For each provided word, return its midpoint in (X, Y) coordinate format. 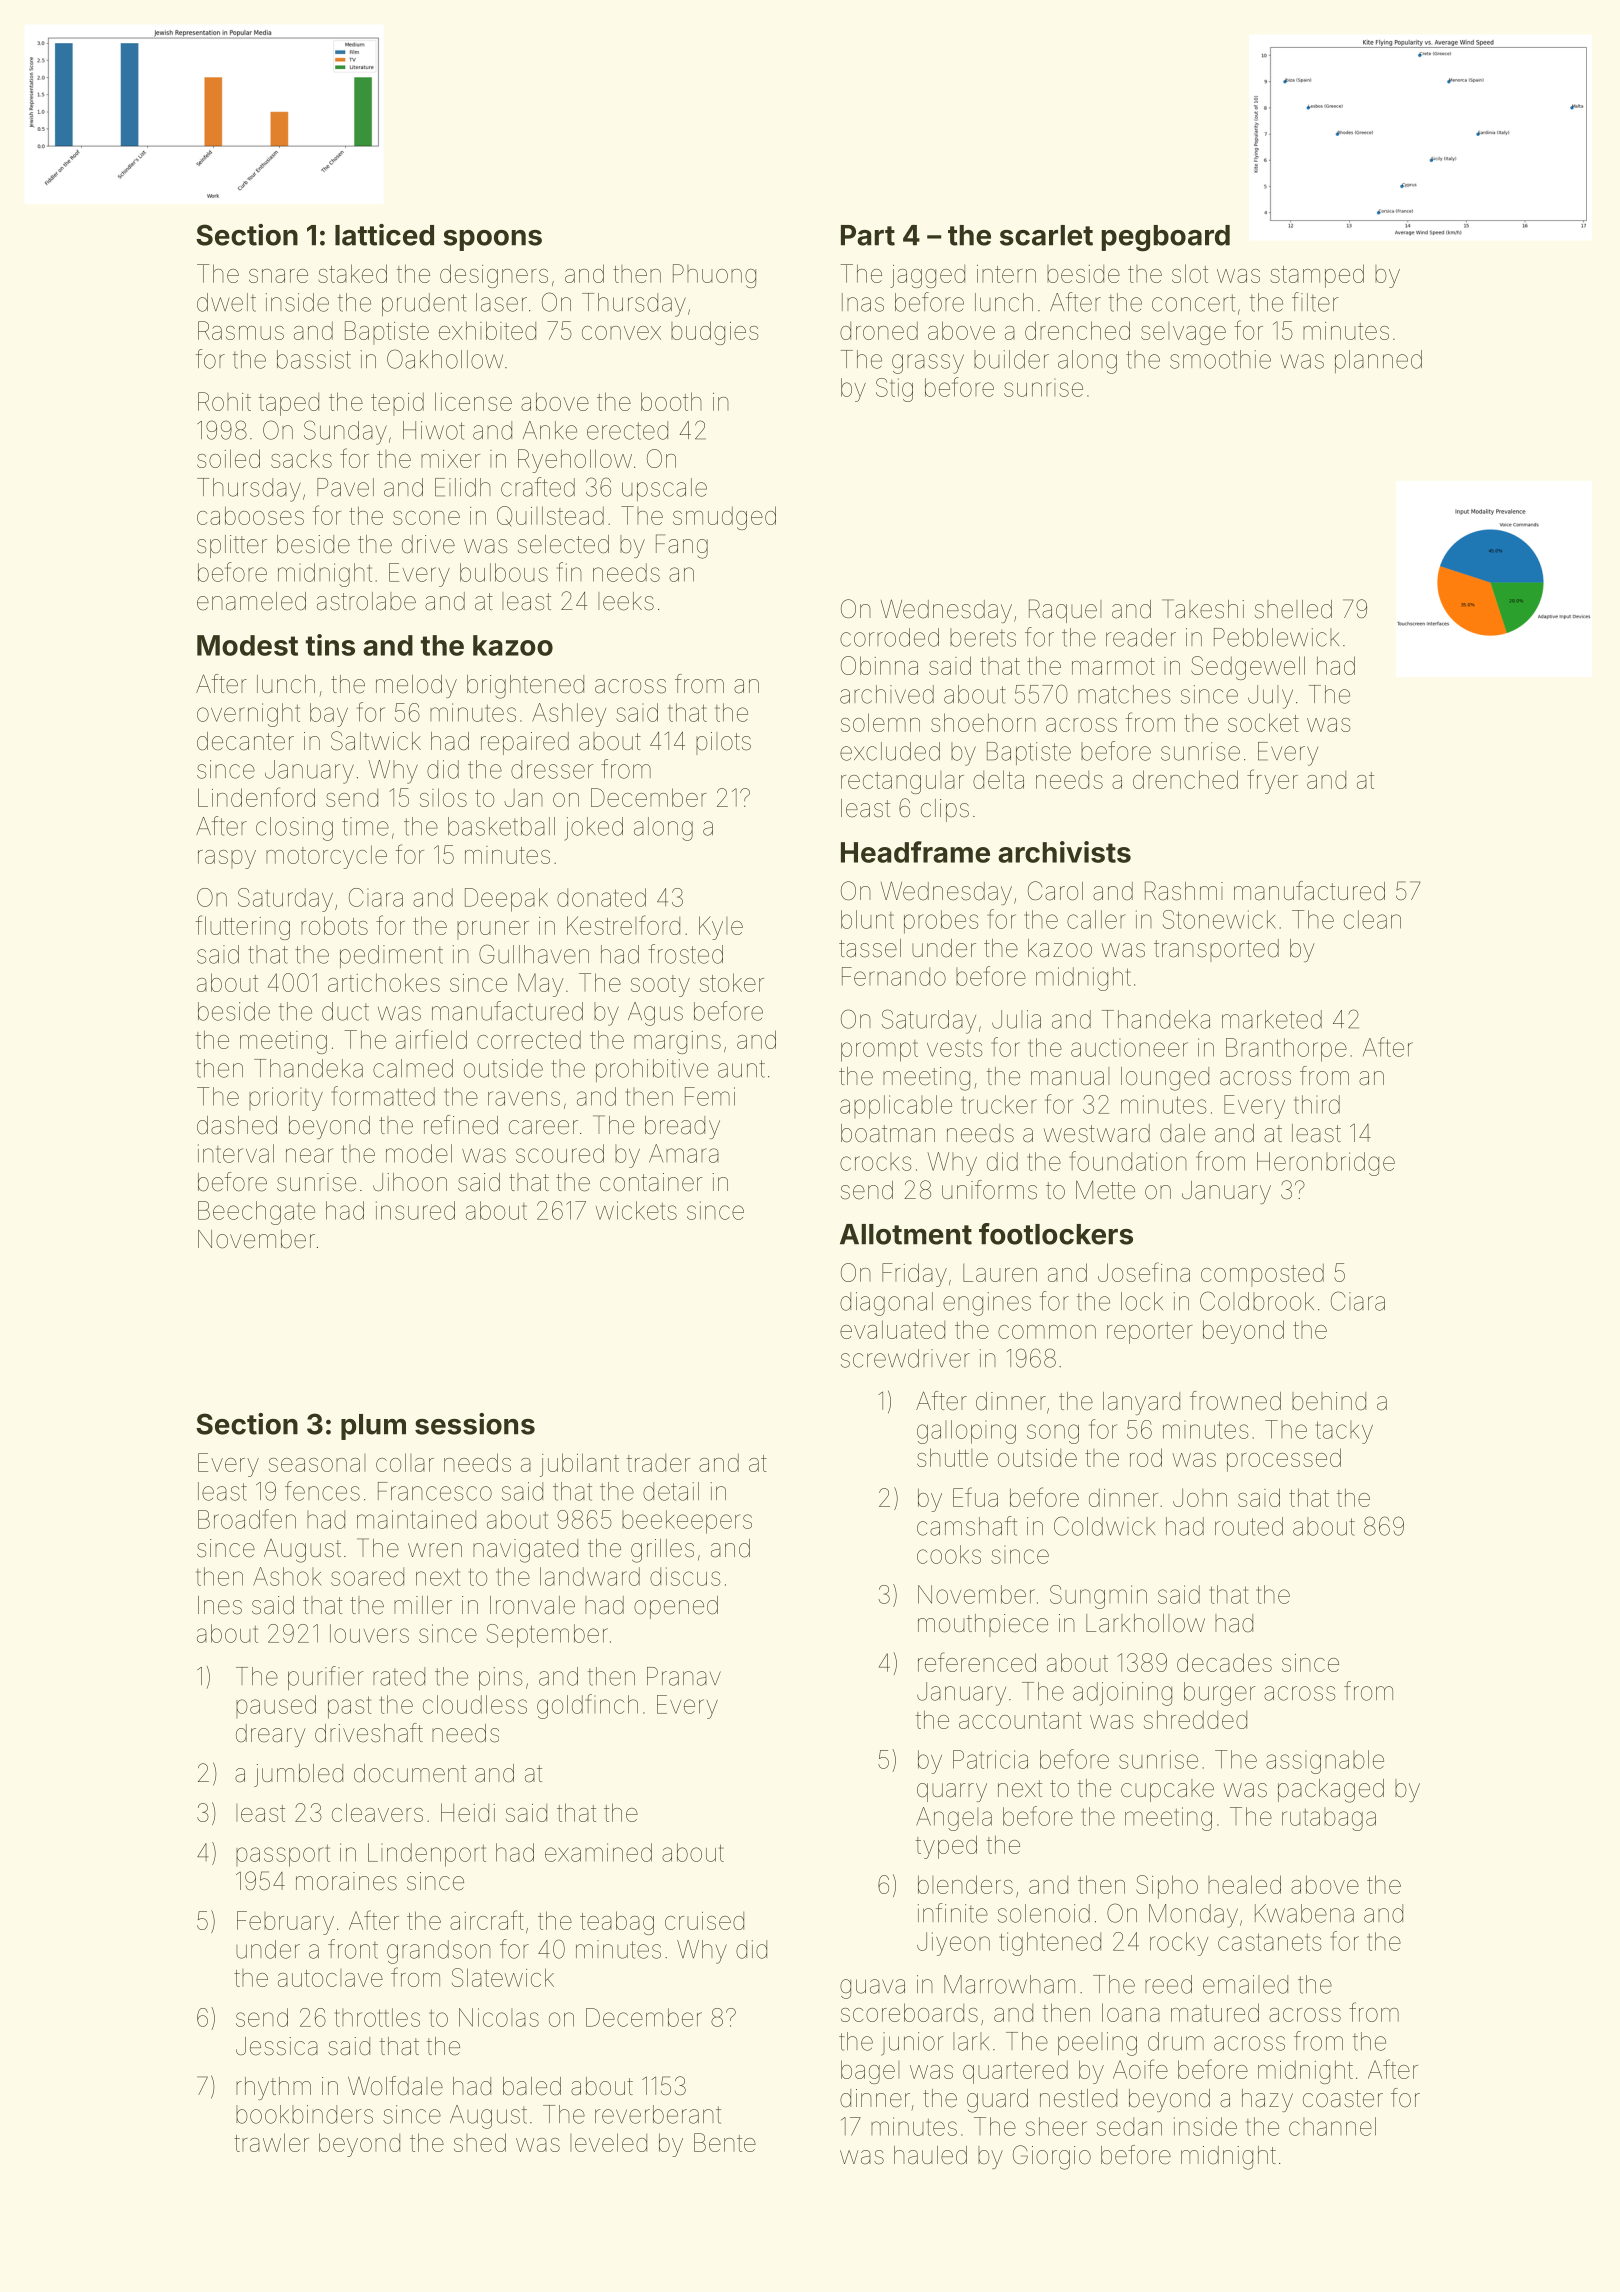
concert (1193, 303)
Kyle (721, 928)
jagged (927, 276)
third (1317, 1104)
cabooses (250, 515)
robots (334, 925)
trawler (271, 2142)
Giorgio (1052, 2157)
